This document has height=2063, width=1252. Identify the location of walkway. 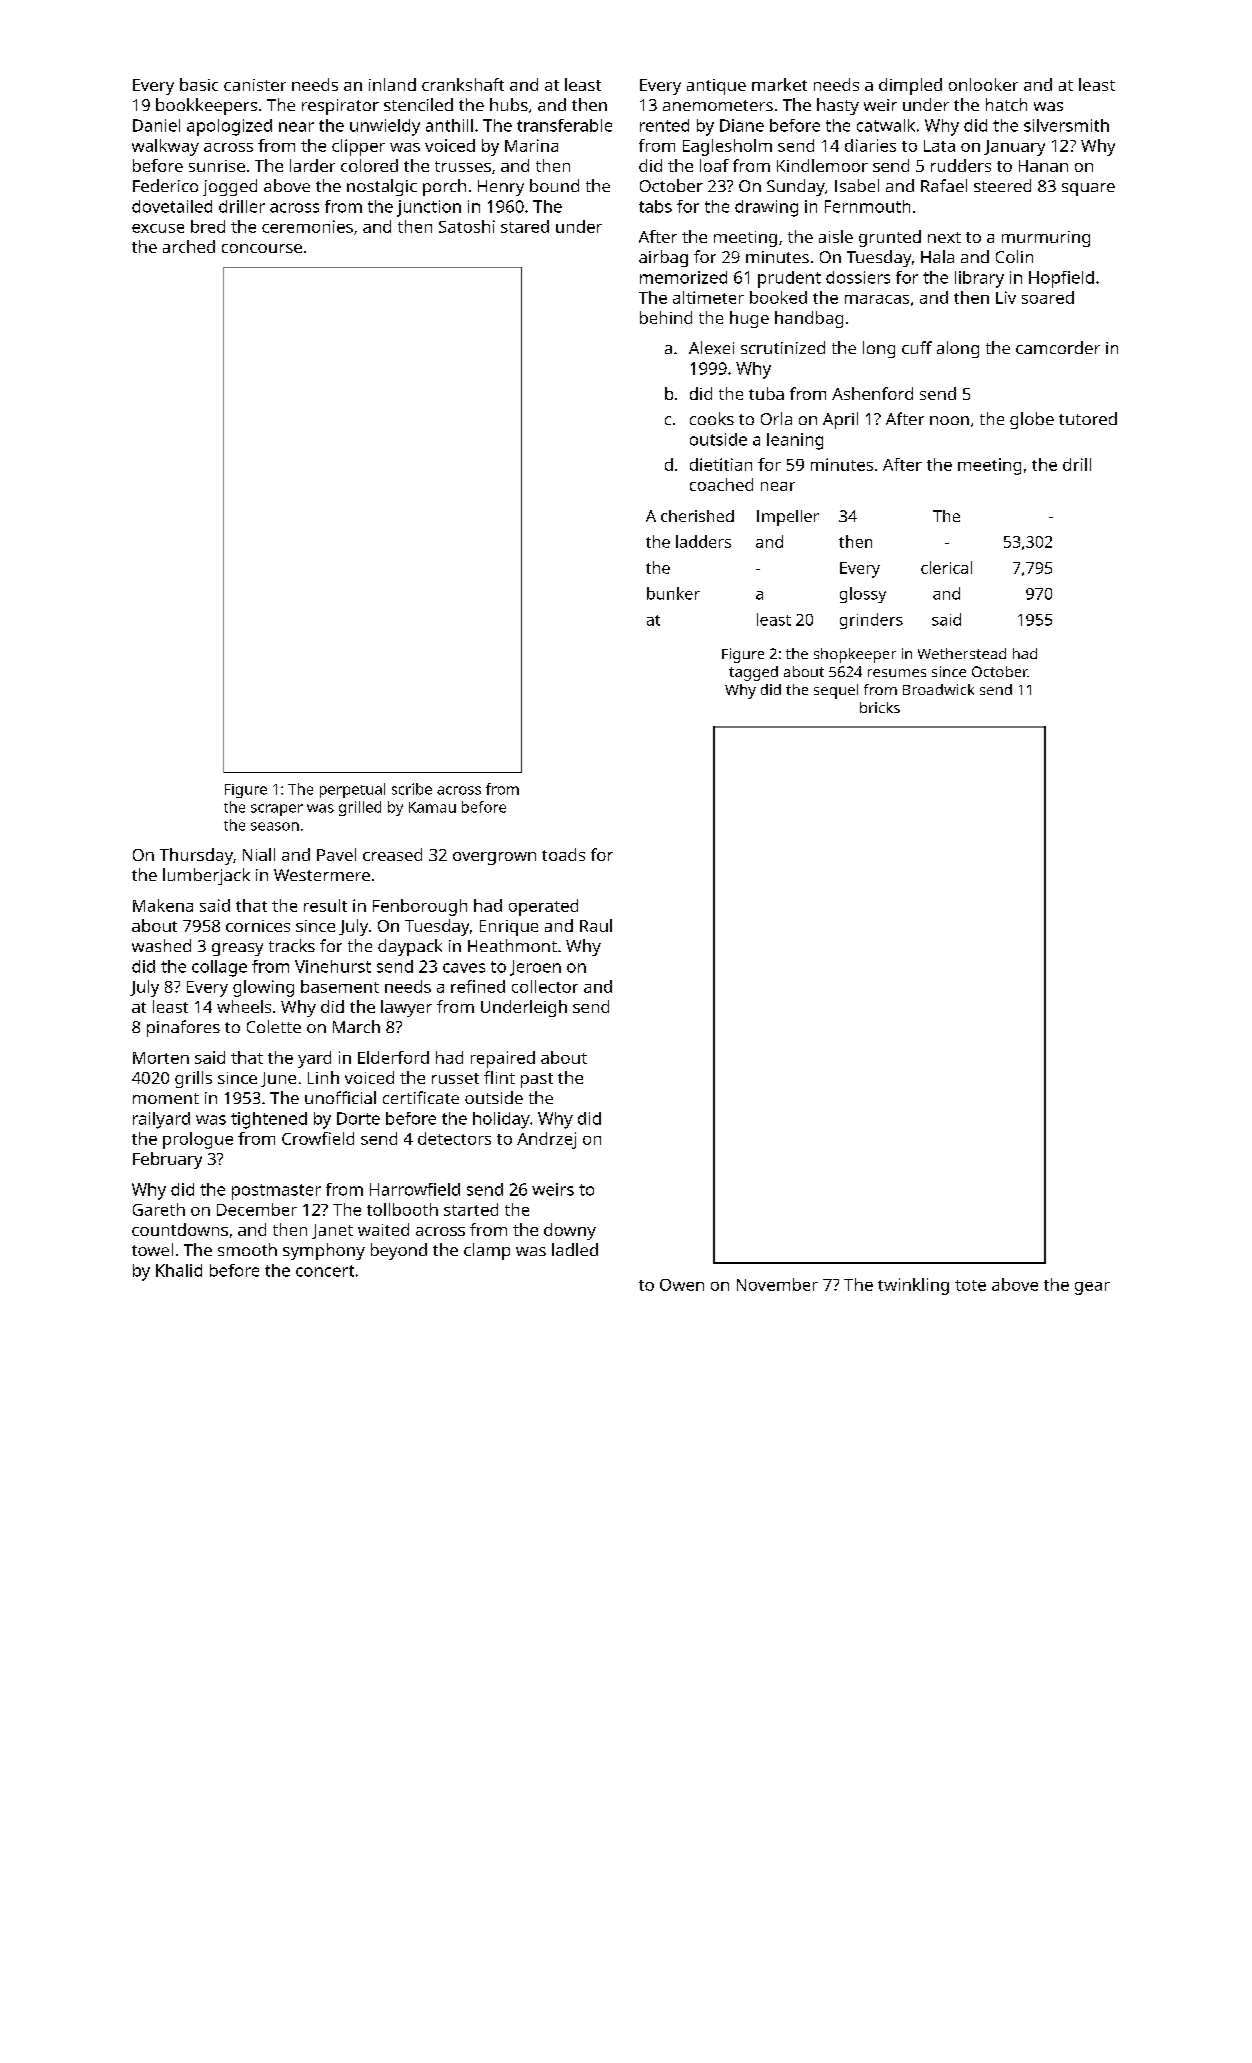
(165, 147).
